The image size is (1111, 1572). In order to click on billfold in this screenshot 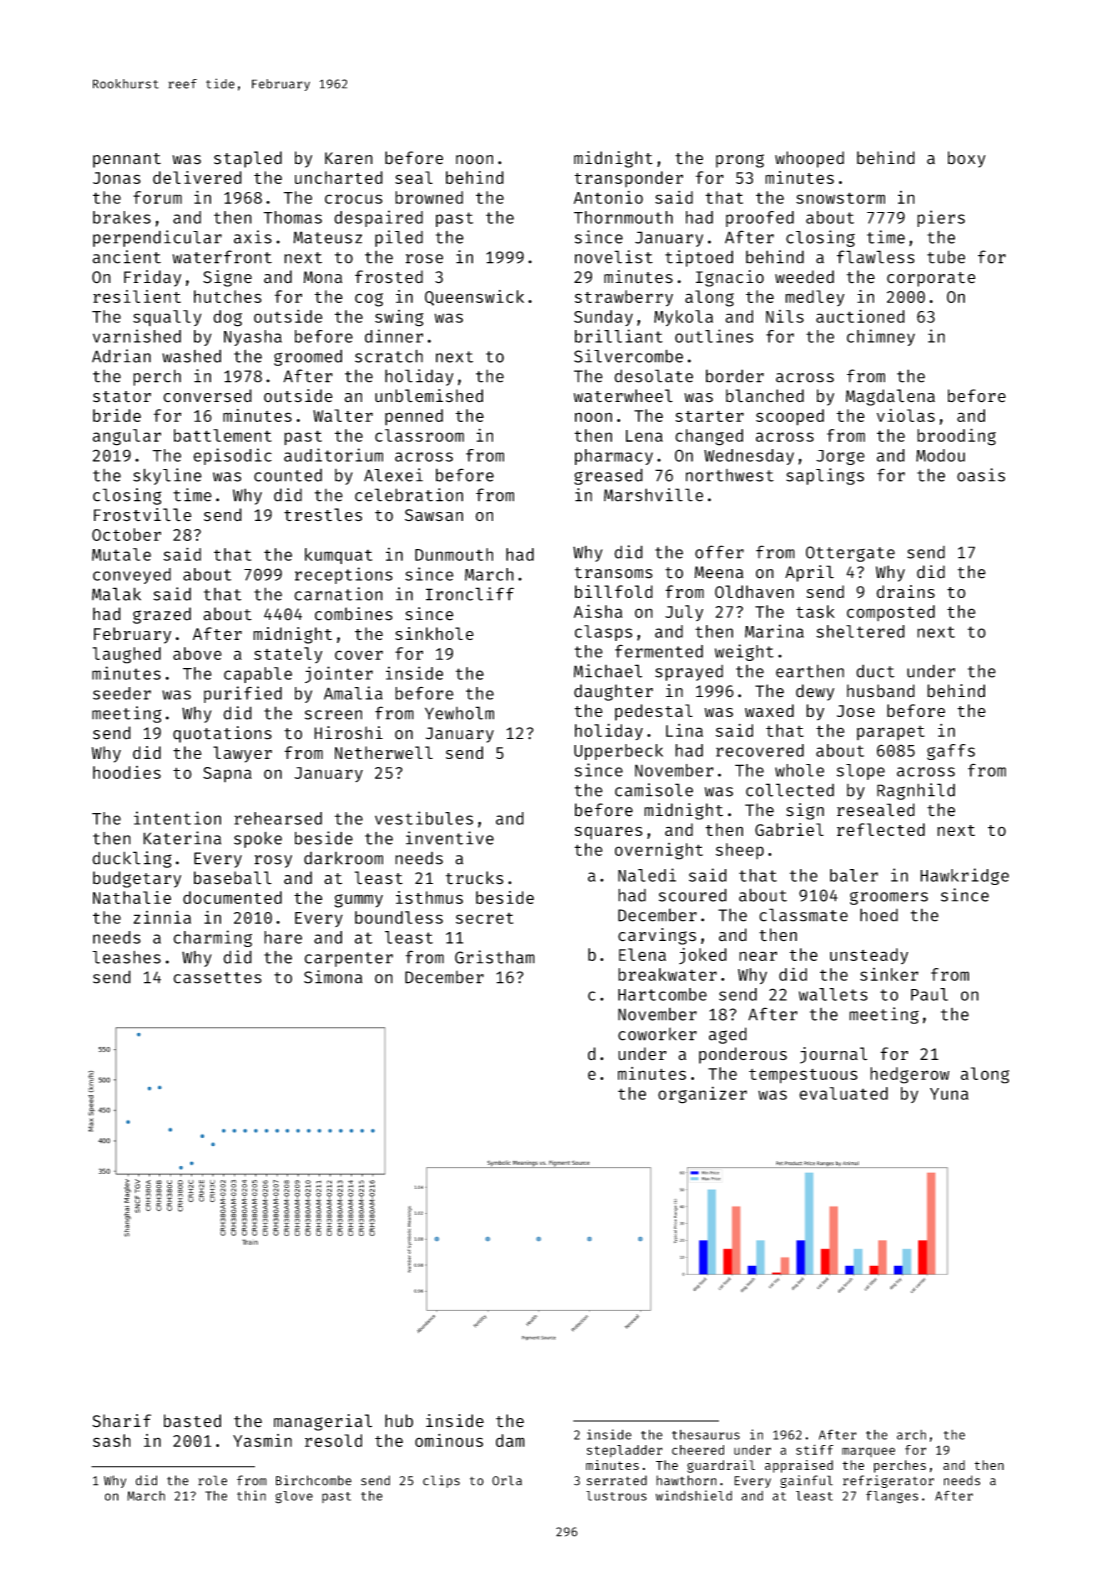, I will do `click(614, 591)`.
